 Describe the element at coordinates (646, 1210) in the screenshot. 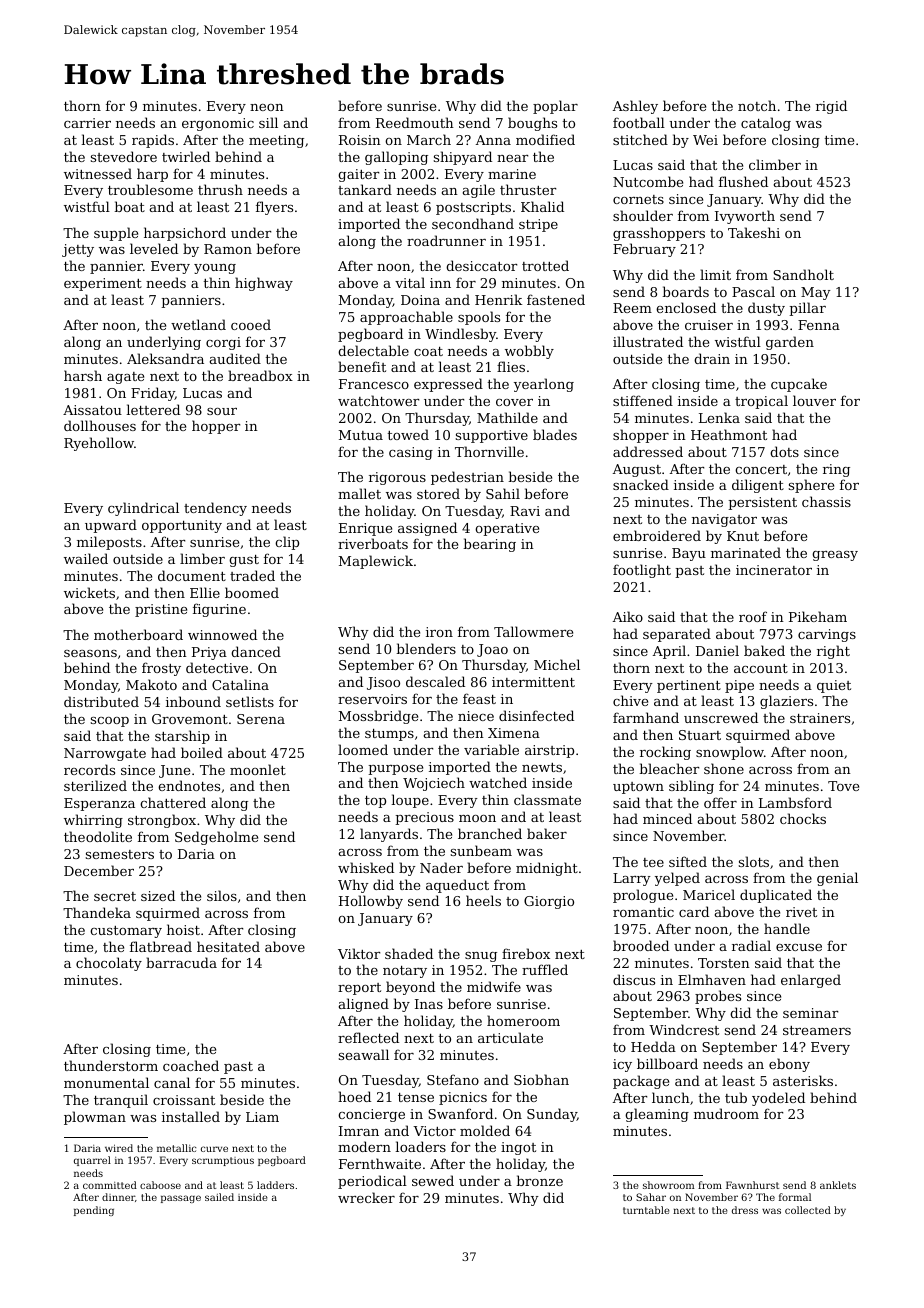

I see `turntable` at that location.
